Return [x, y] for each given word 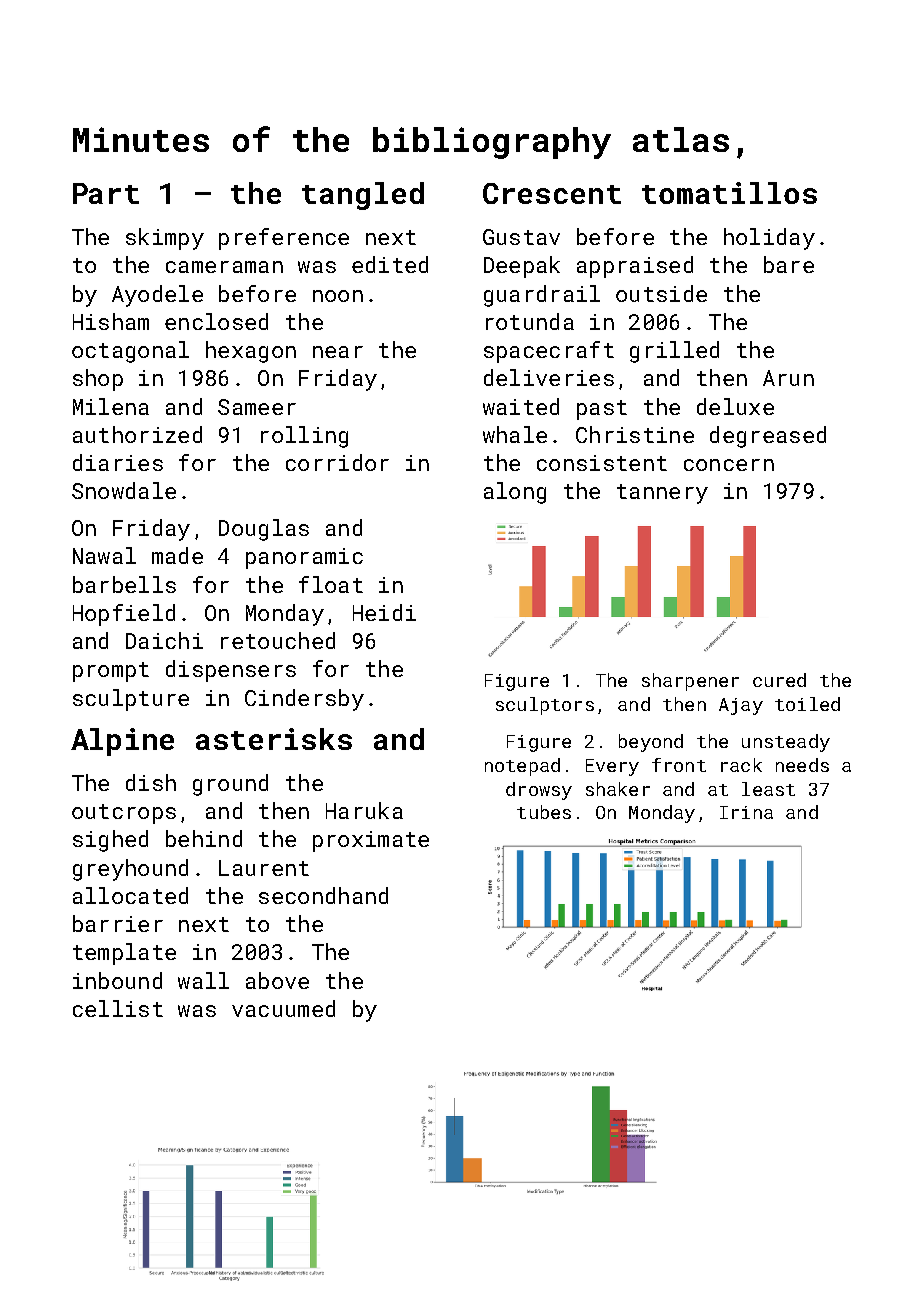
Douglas [264, 530]
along [515, 493]
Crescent [552, 193]
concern [729, 465]
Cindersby [304, 700]
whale [515, 434]
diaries [118, 462]
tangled [363, 196]
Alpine [122, 742]
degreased [768, 437]
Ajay [741, 706]
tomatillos [729, 193]
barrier [118, 923]
